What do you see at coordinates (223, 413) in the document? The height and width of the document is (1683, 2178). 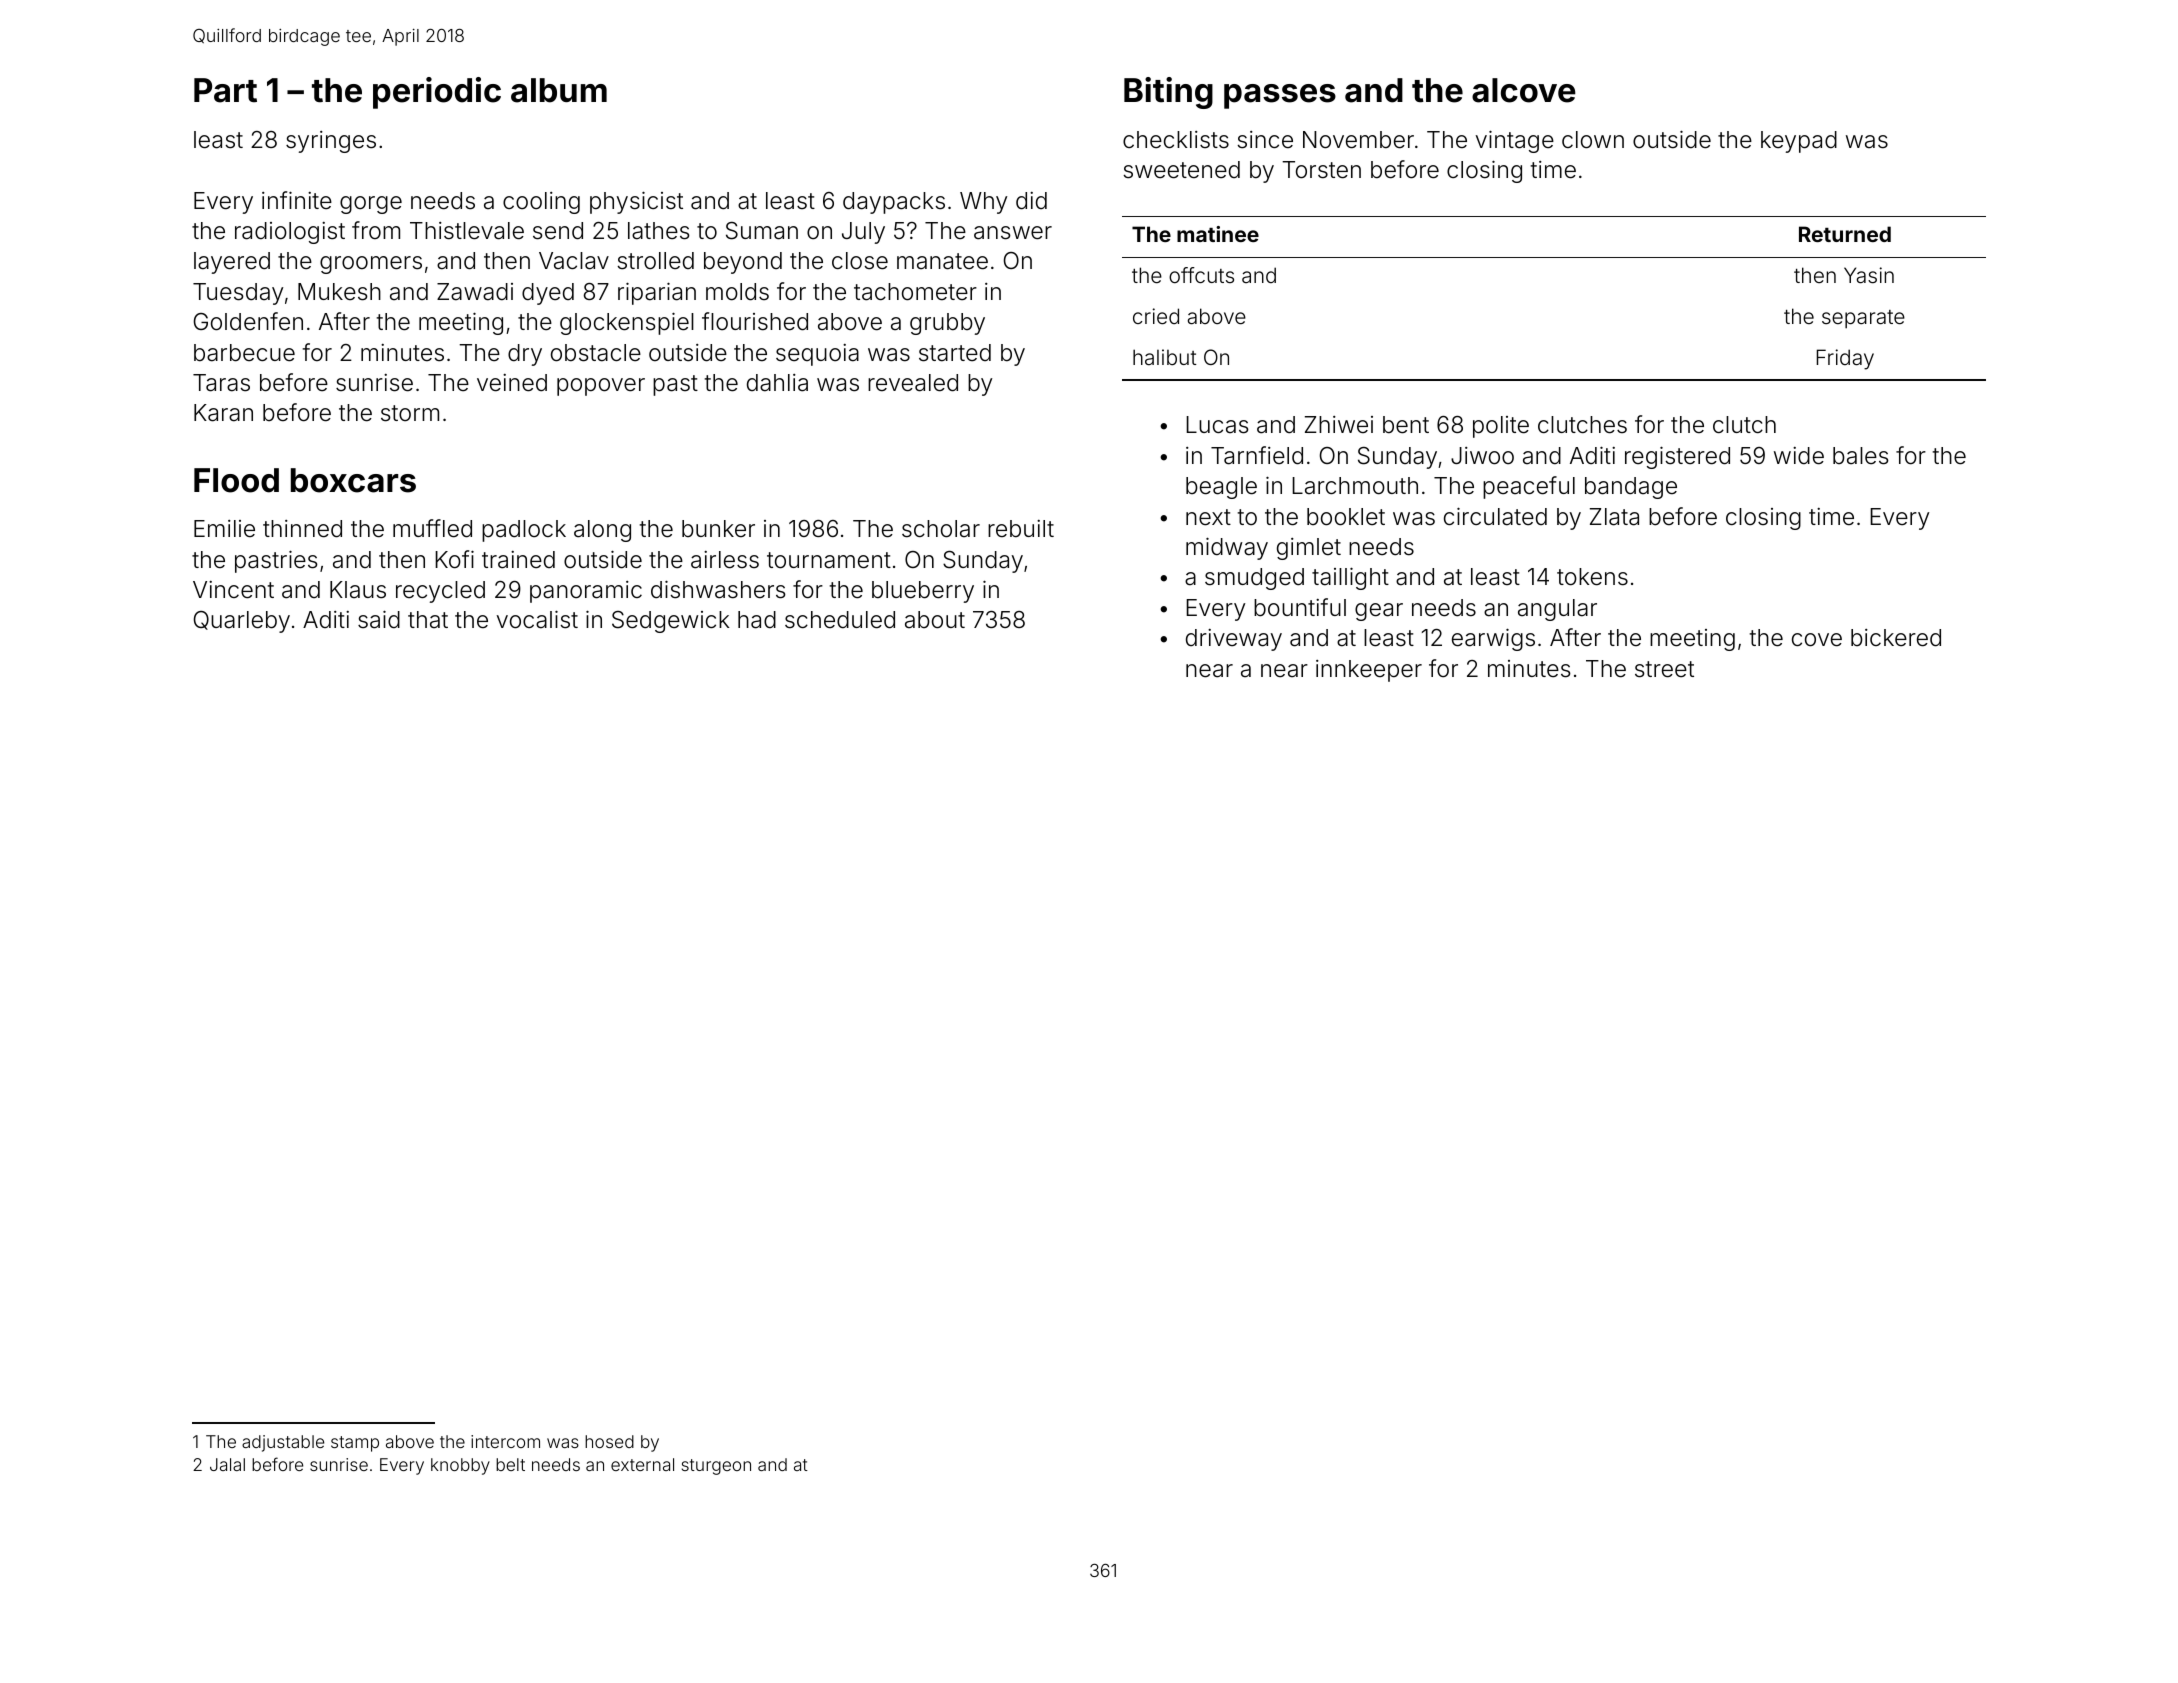 I see `Karan` at bounding box center [223, 413].
